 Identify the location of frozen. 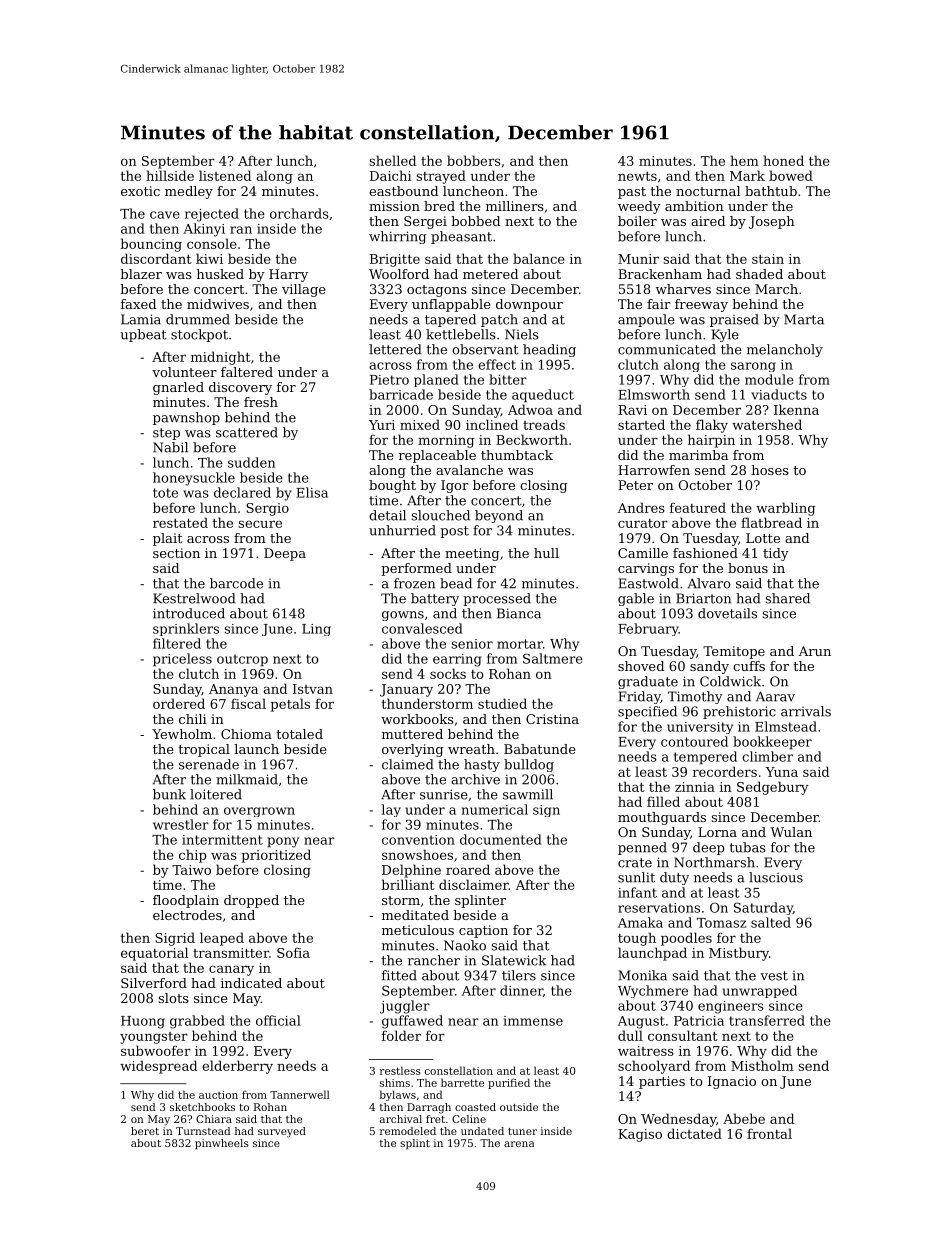
(414, 583).
